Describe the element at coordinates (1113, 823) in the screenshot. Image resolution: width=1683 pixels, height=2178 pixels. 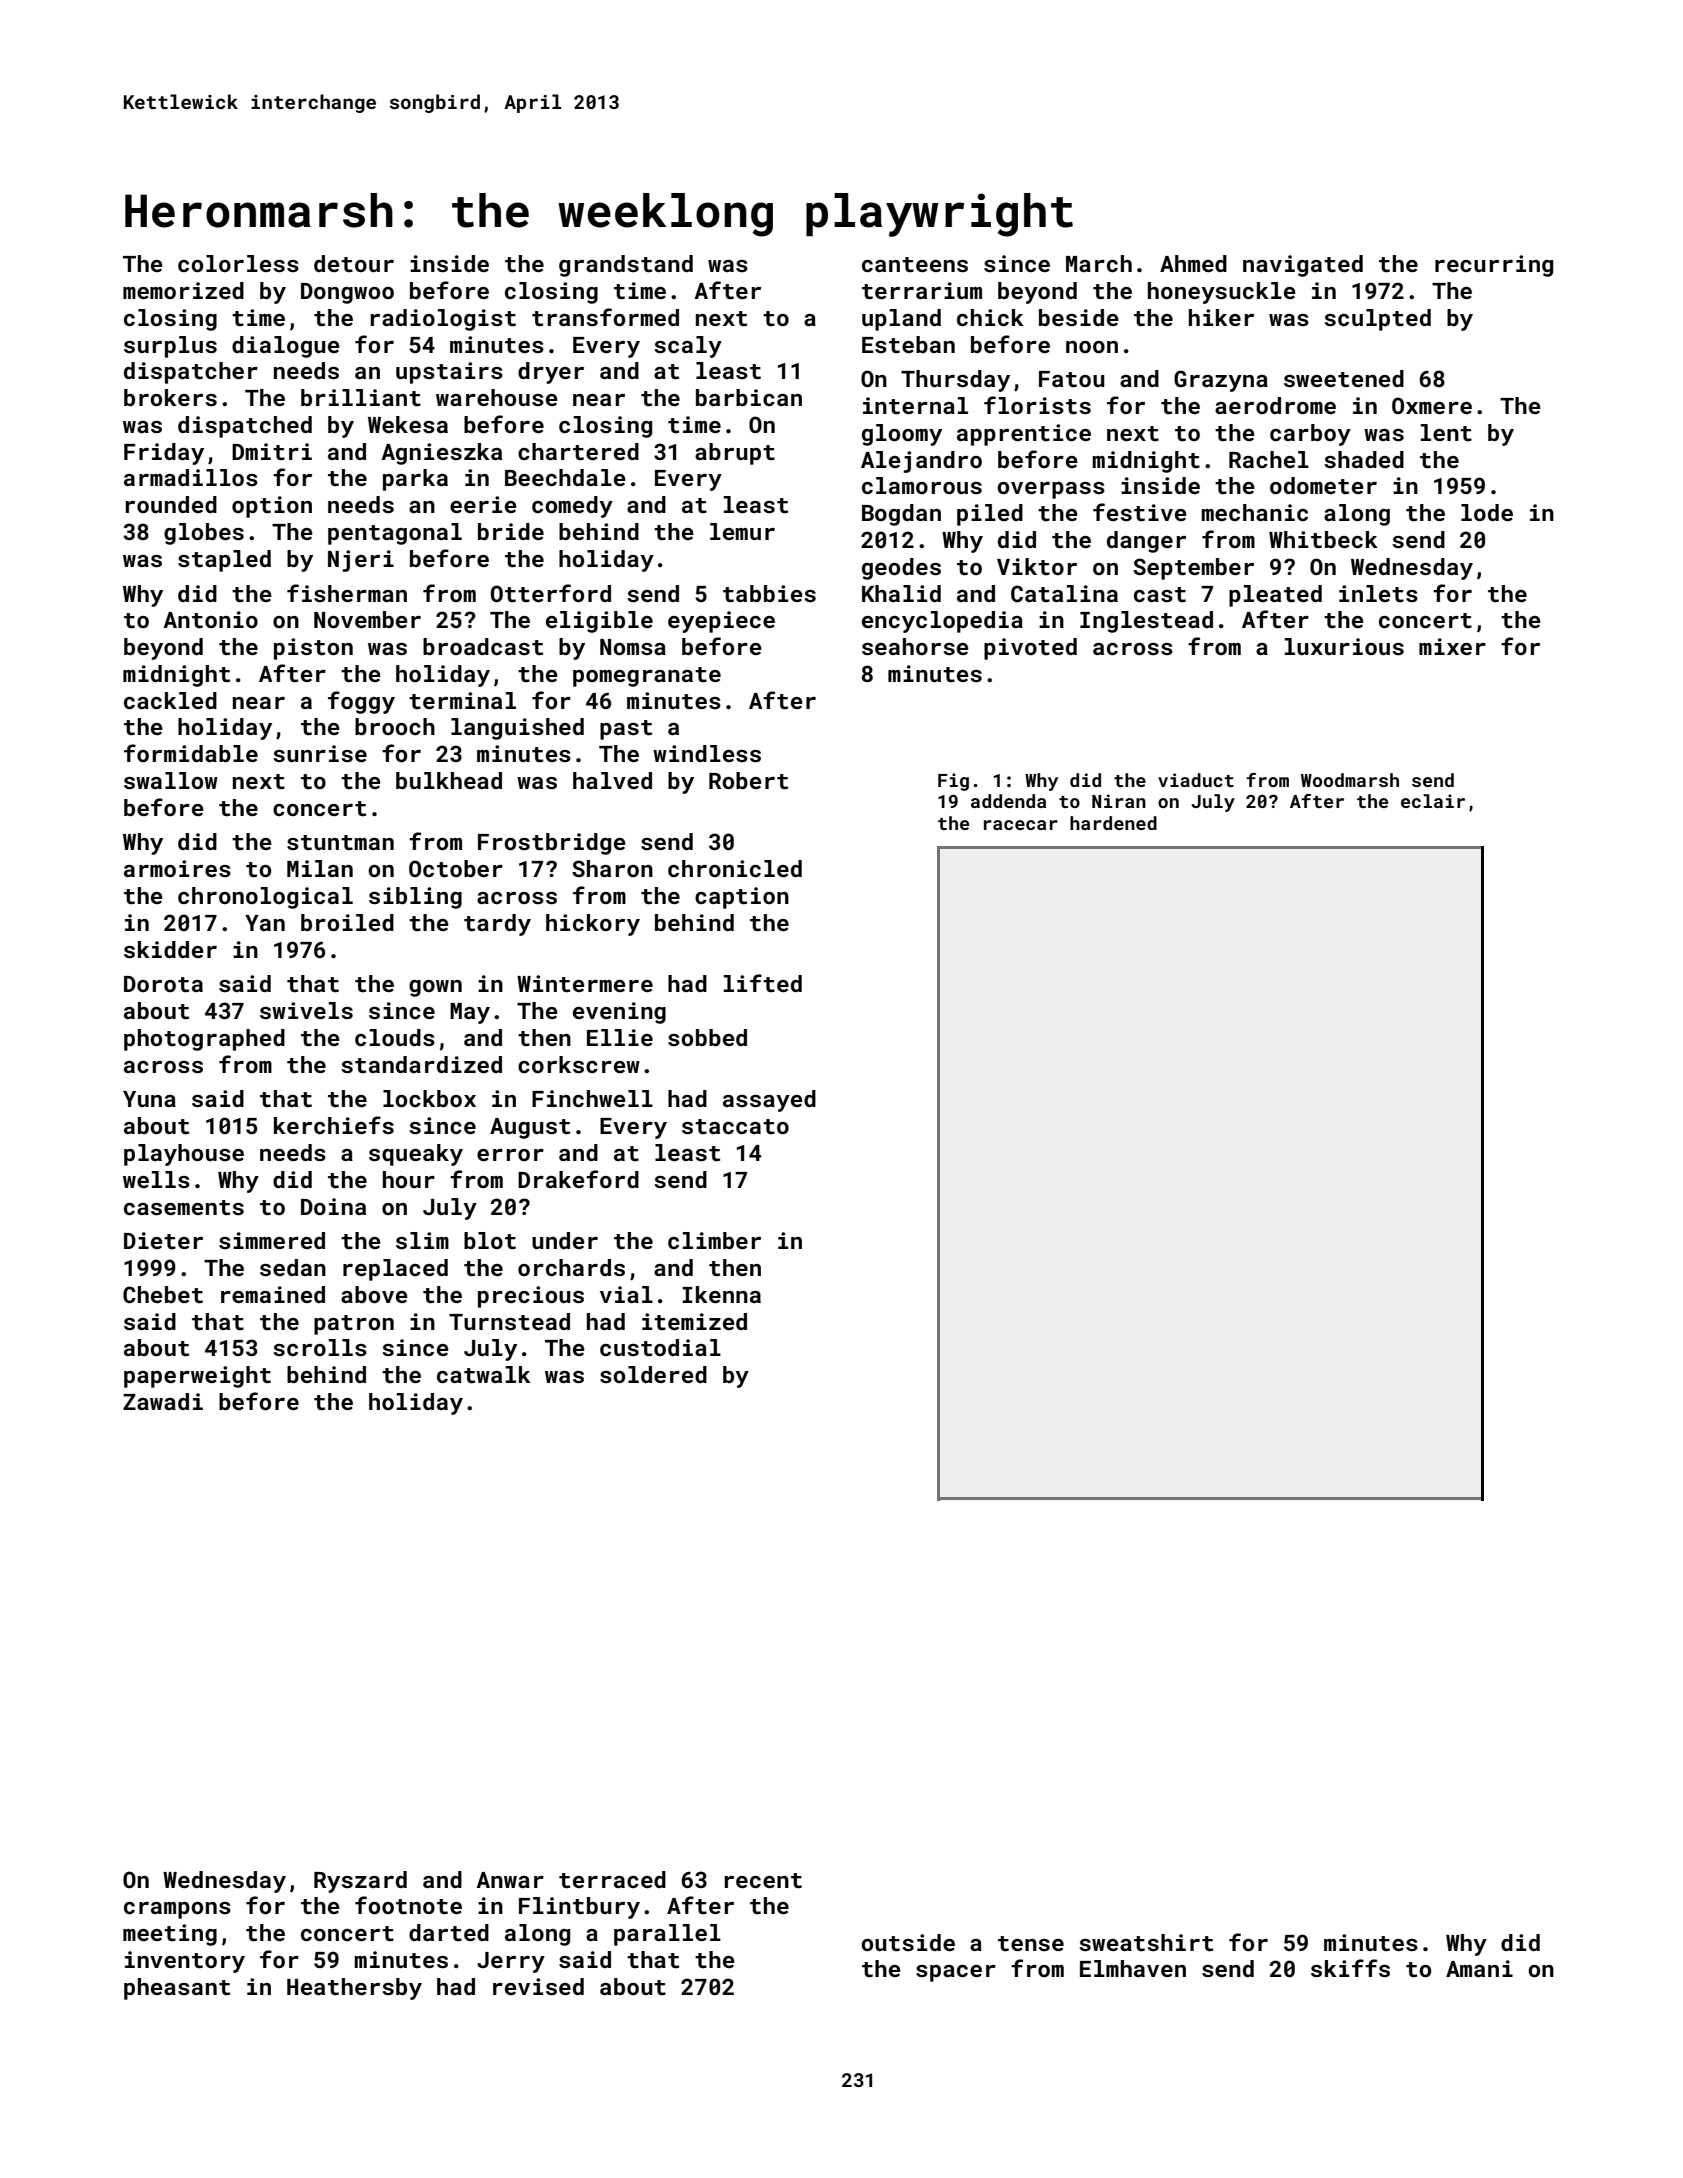
I see `hardened` at that location.
